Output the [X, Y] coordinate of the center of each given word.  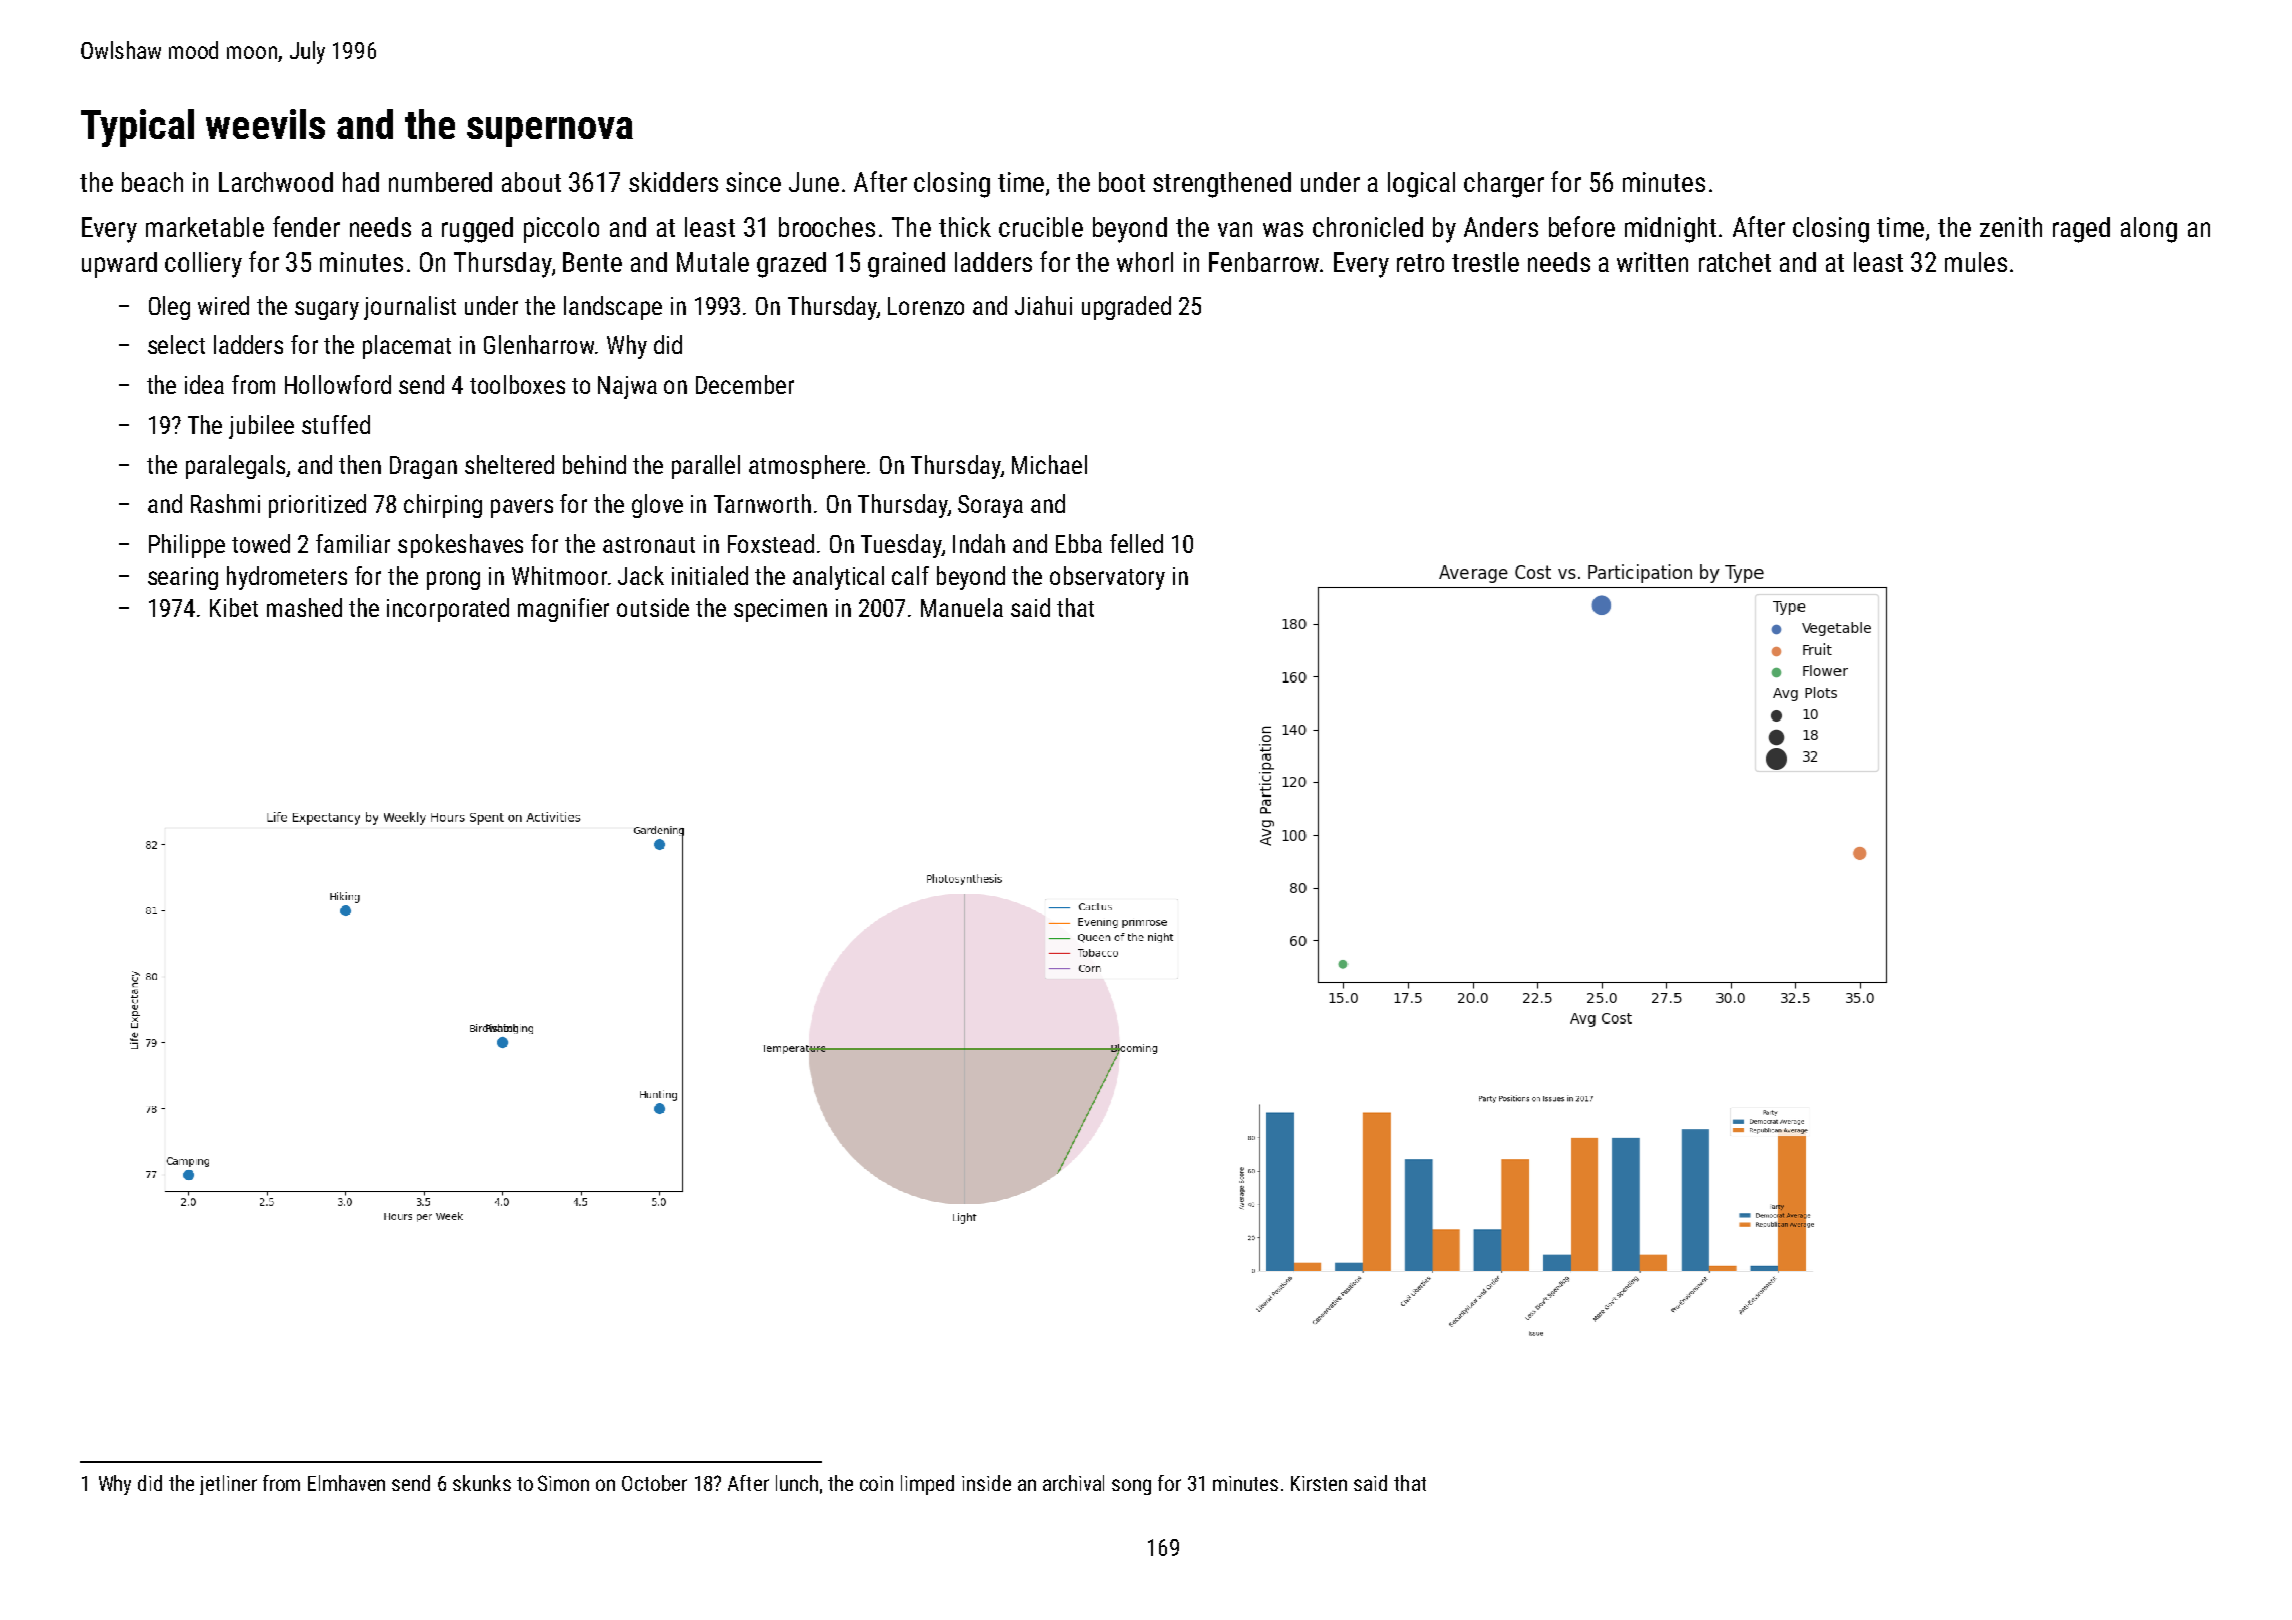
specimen [780, 610]
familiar [353, 543]
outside [653, 607]
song [1131, 1487]
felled [1136, 543]
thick [965, 227]
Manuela [962, 607]
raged [2081, 230]
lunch [797, 1483]
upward [119, 265]
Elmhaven [346, 1483]
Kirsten [1319, 1483]
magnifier [563, 610]
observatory [1107, 578]
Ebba [1079, 543]
